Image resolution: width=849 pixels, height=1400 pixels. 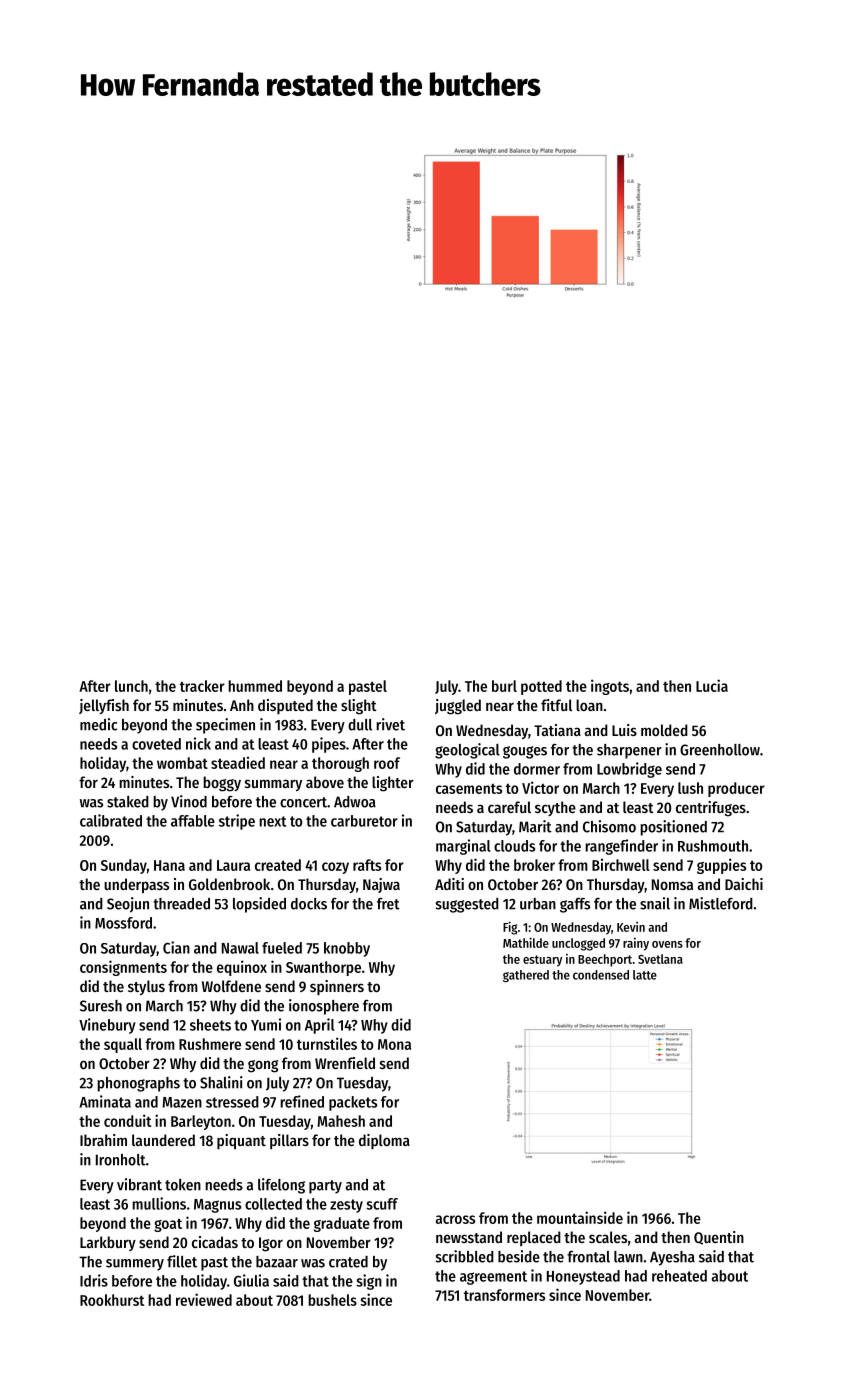 What do you see at coordinates (712, 685) in the screenshot?
I see `Lucia` at bounding box center [712, 685].
